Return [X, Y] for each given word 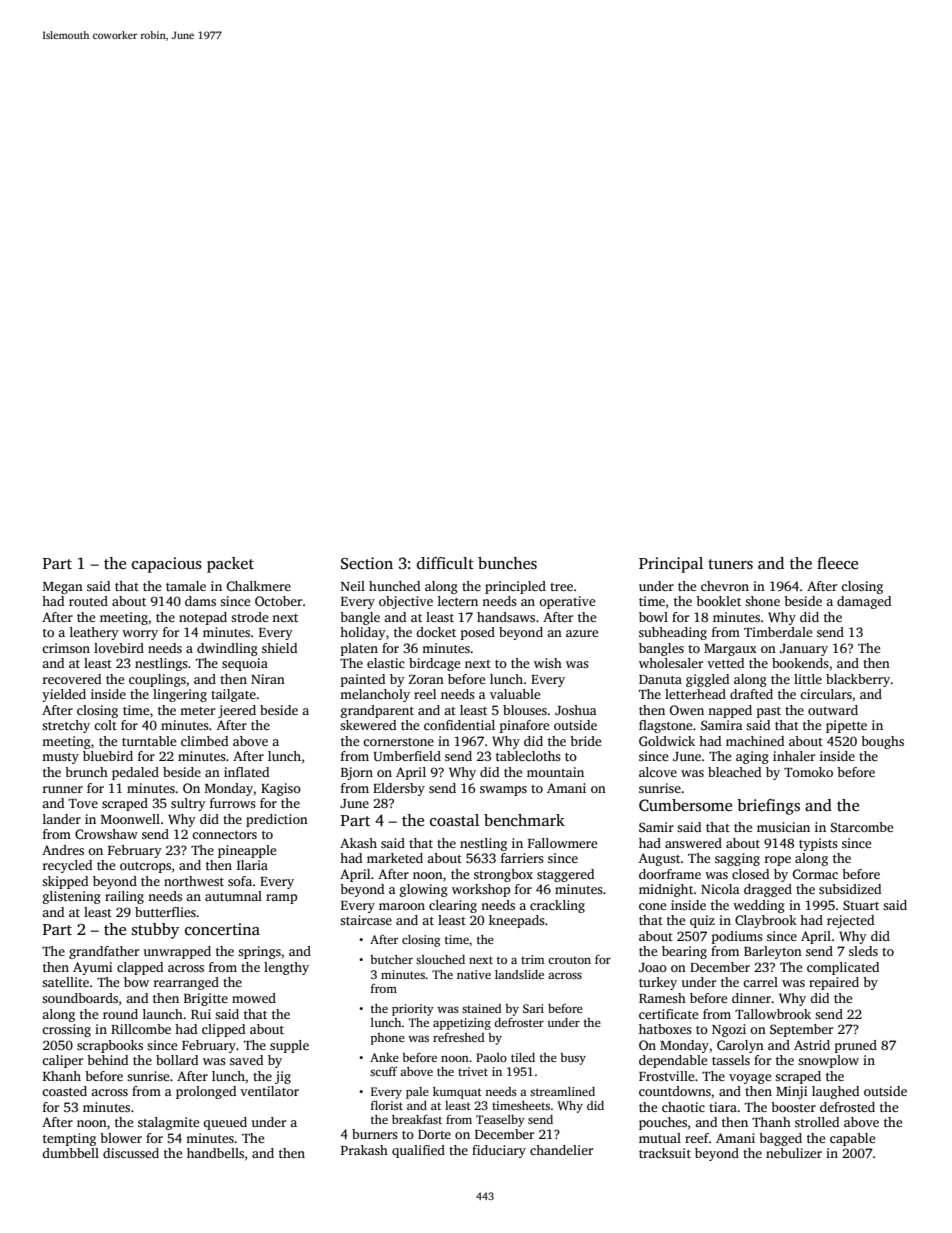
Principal [671, 565]
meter [197, 711]
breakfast [417, 1119]
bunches [507, 563]
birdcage [434, 664]
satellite [65, 982]
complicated [843, 968]
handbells [215, 1153]
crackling [557, 906]
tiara [723, 1107]
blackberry [858, 680]
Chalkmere [259, 586]
